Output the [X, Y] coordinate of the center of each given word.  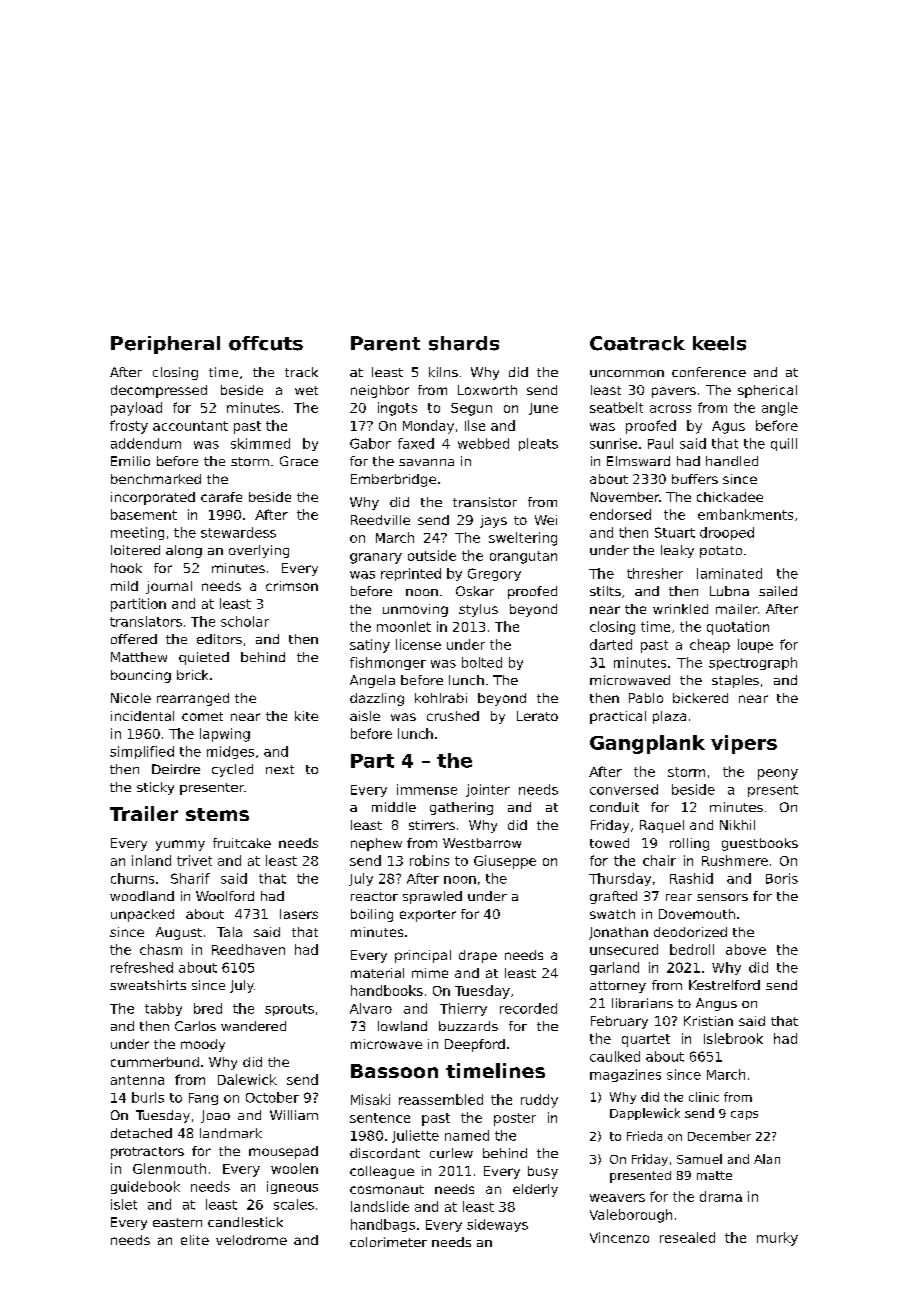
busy [543, 1172]
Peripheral [165, 345]
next [280, 769]
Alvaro [371, 1008]
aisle [365, 716]
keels [719, 343]
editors [219, 639]
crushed [453, 716]
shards [464, 343]
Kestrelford [724, 985]
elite [195, 1240]
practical [618, 717]
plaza [669, 717]
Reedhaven [248, 949]
